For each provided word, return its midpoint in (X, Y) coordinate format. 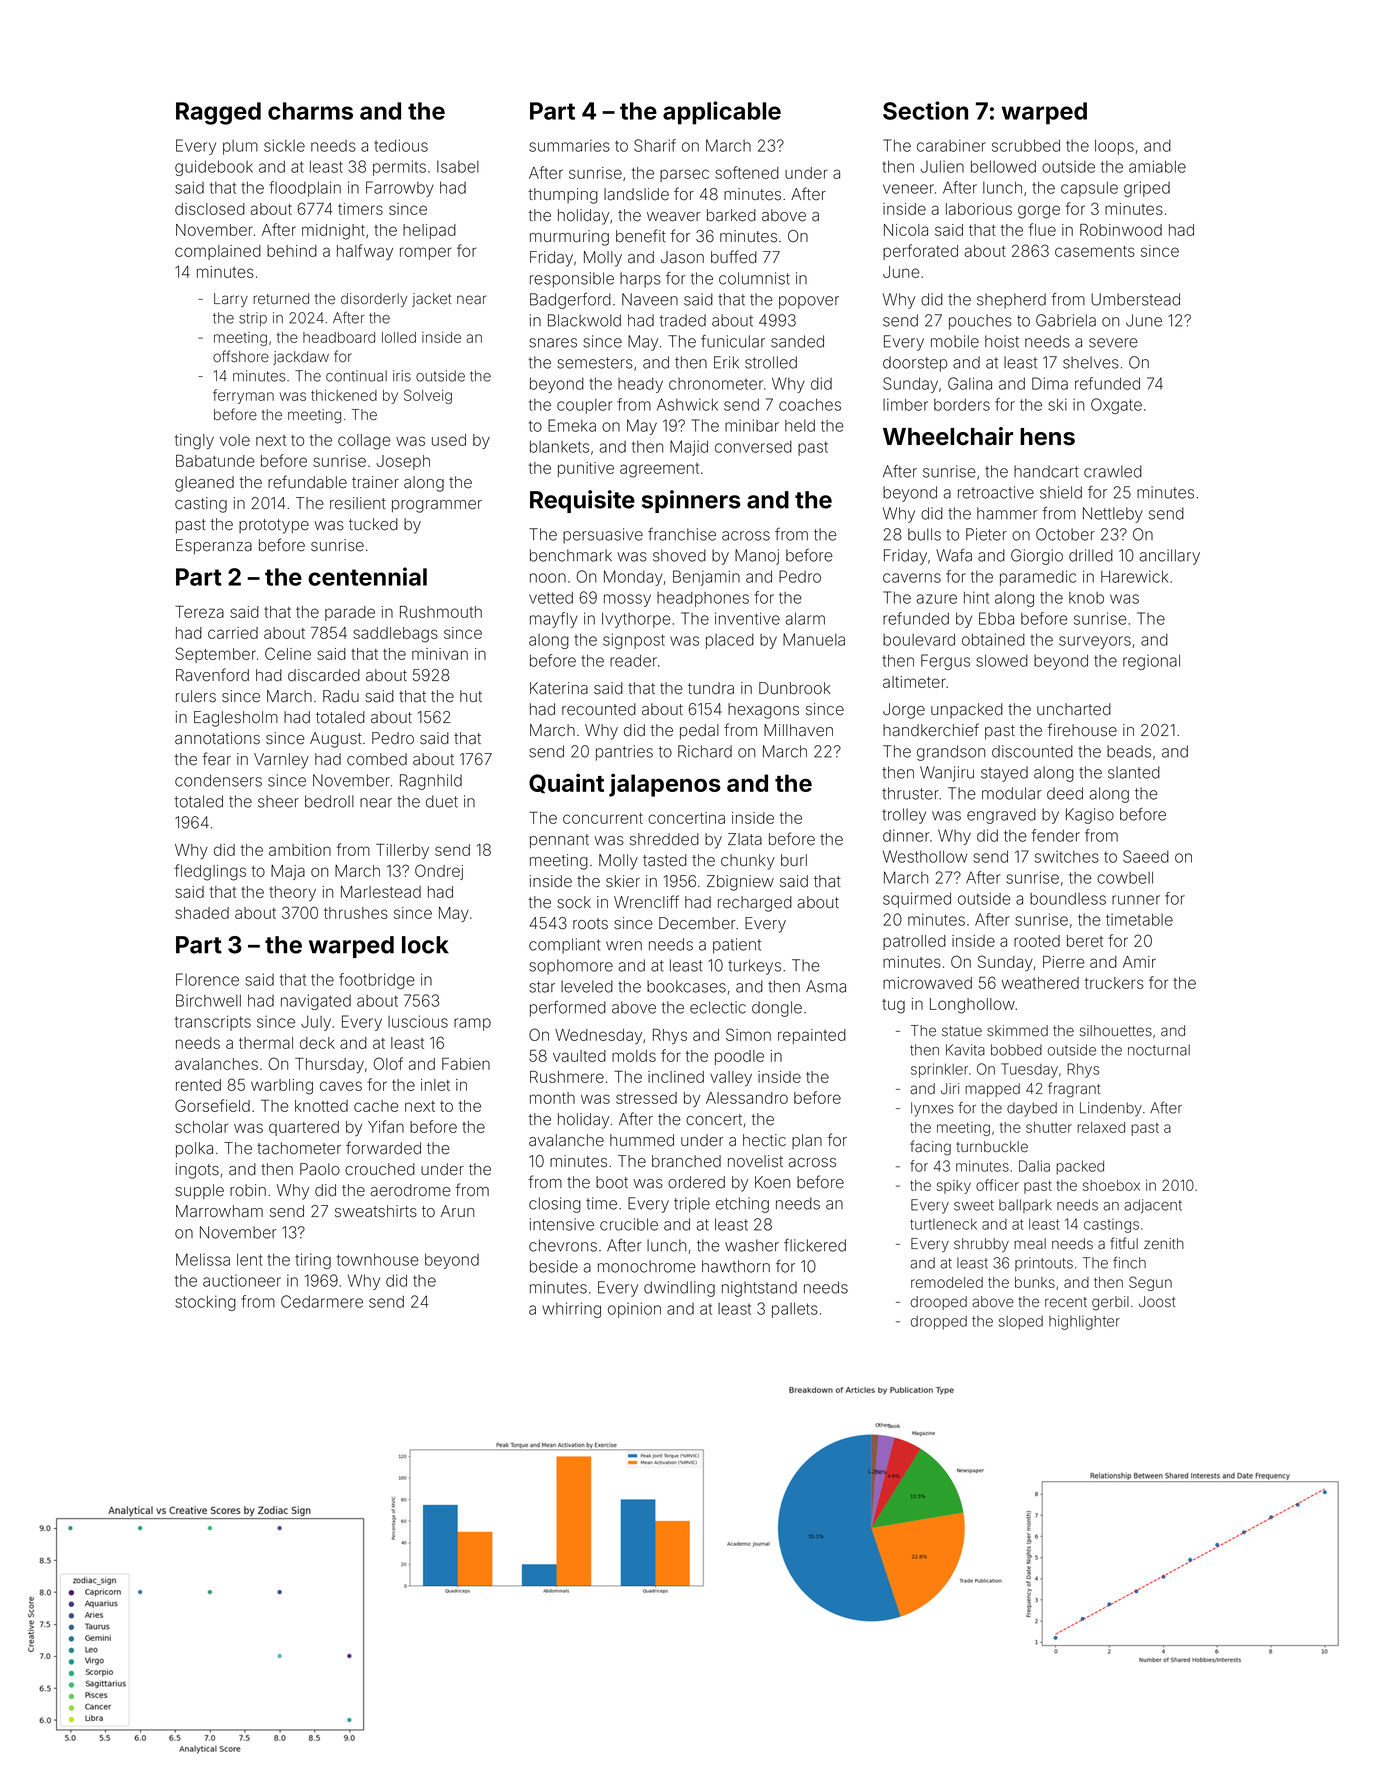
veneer (908, 189)
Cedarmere (322, 1301)
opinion (634, 1310)
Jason (682, 257)
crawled (1113, 471)
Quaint (566, 783)
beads (1129, 751)
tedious (401, 145)
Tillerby (402, 851)
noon (548, 578)
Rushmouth (441, 612)
